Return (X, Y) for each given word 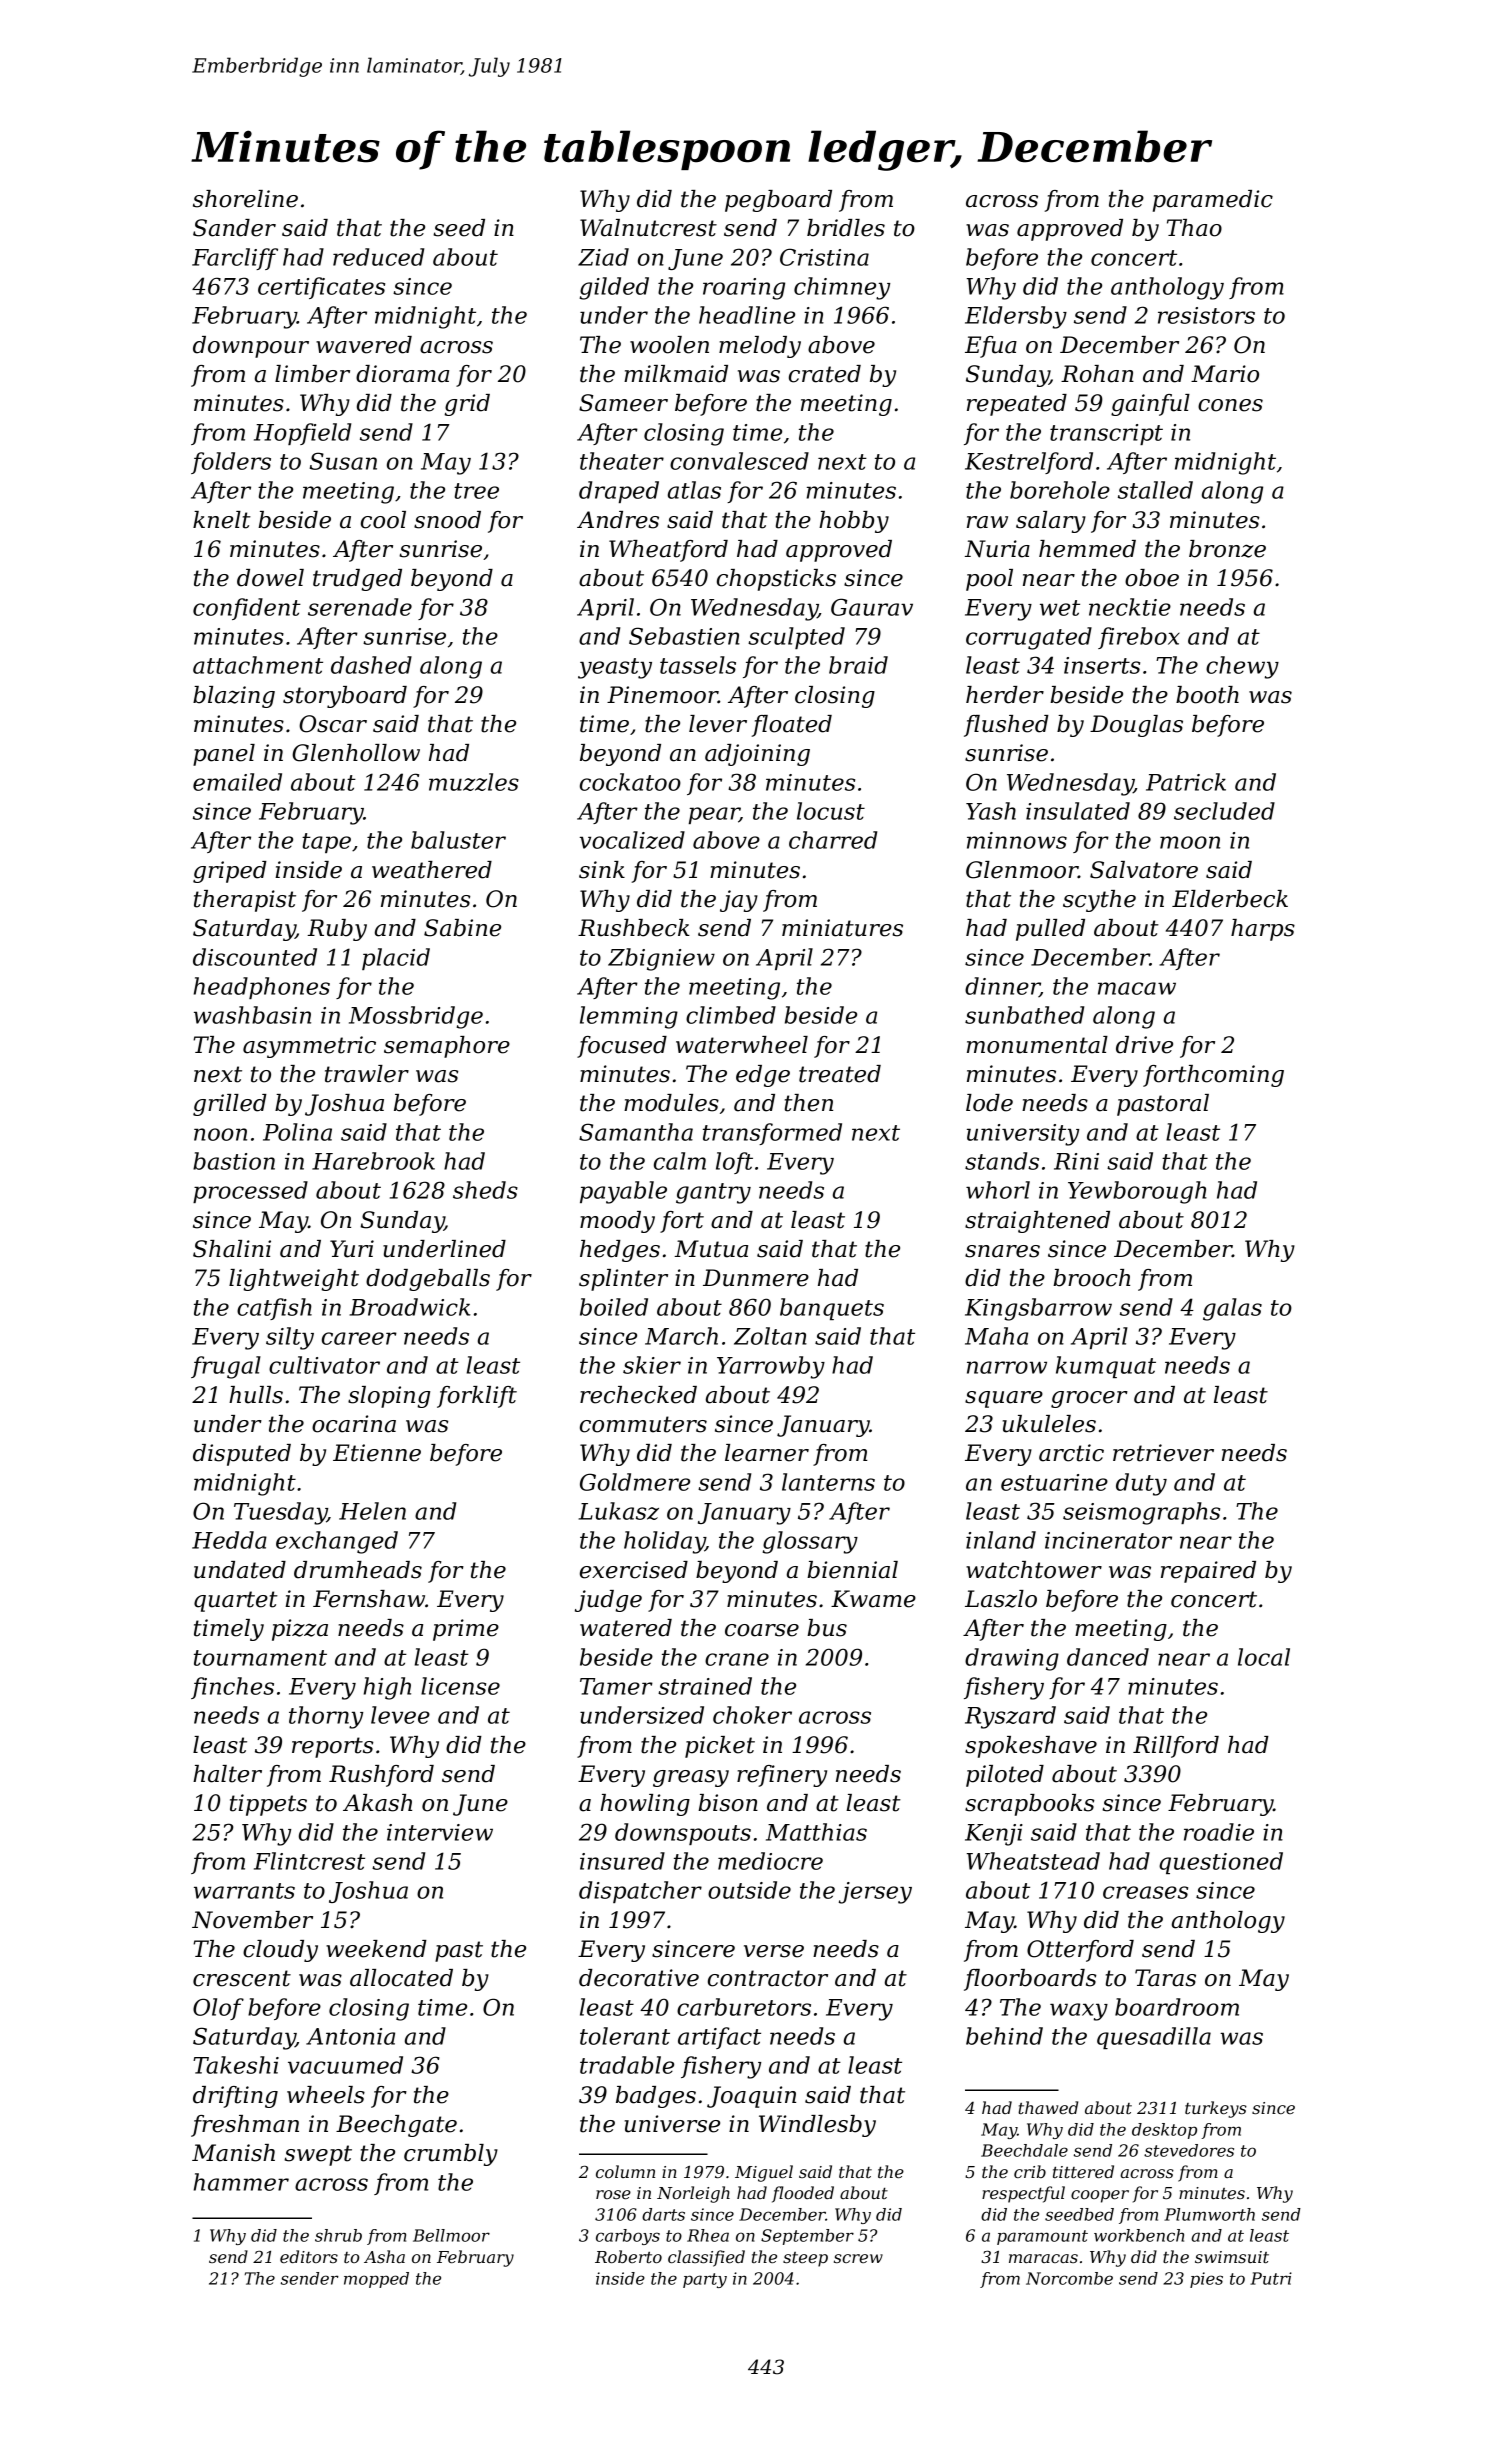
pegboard (778, 201)
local (1264, 1657)
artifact (719, 2038)
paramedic (1213, 201)
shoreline (245, 199)
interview (440, 1832)
